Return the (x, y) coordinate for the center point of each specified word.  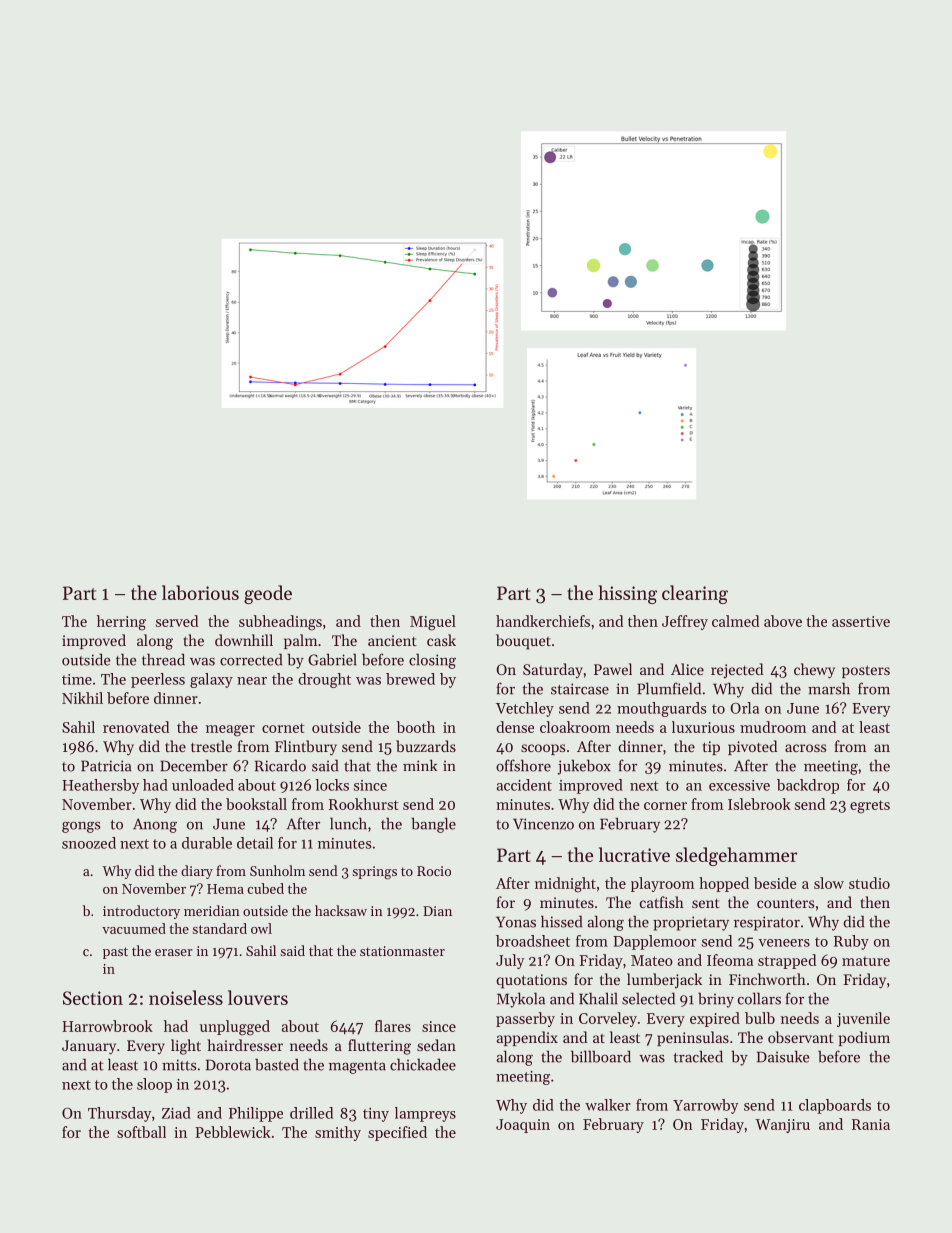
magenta (357, 1067)
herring (121, 623)
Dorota (228, 1065)
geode (268, 594)
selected (648, 998)
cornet (283, 728)
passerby (525, 1019)
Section (93, 998)
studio (869, 883)
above (783, 621)
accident (524, 785)
